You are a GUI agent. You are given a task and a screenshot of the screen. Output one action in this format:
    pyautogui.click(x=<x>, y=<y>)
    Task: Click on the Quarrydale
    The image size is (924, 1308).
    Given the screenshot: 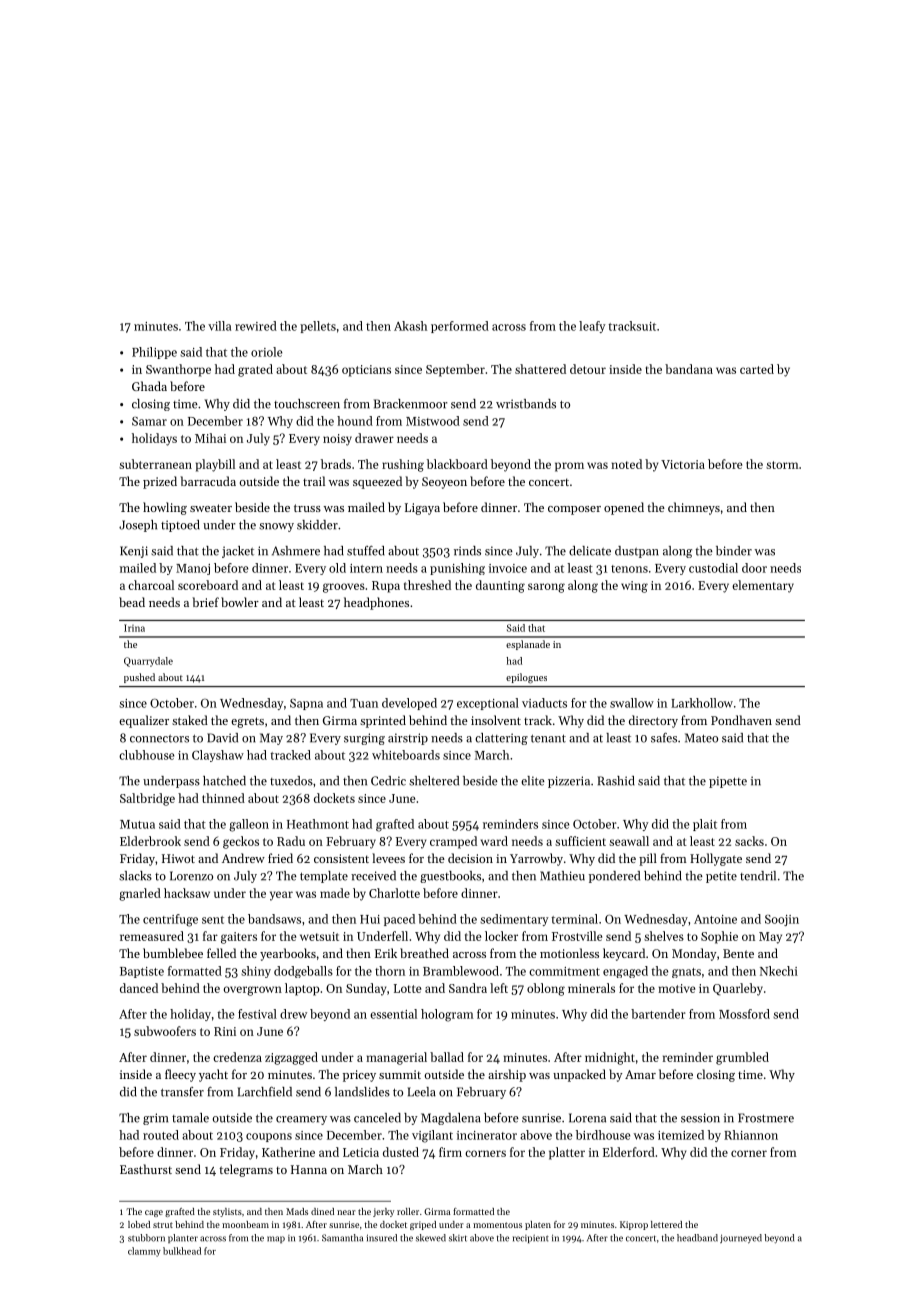 What is the action you would take?
    pyautogui.click(x=148, y=662)
